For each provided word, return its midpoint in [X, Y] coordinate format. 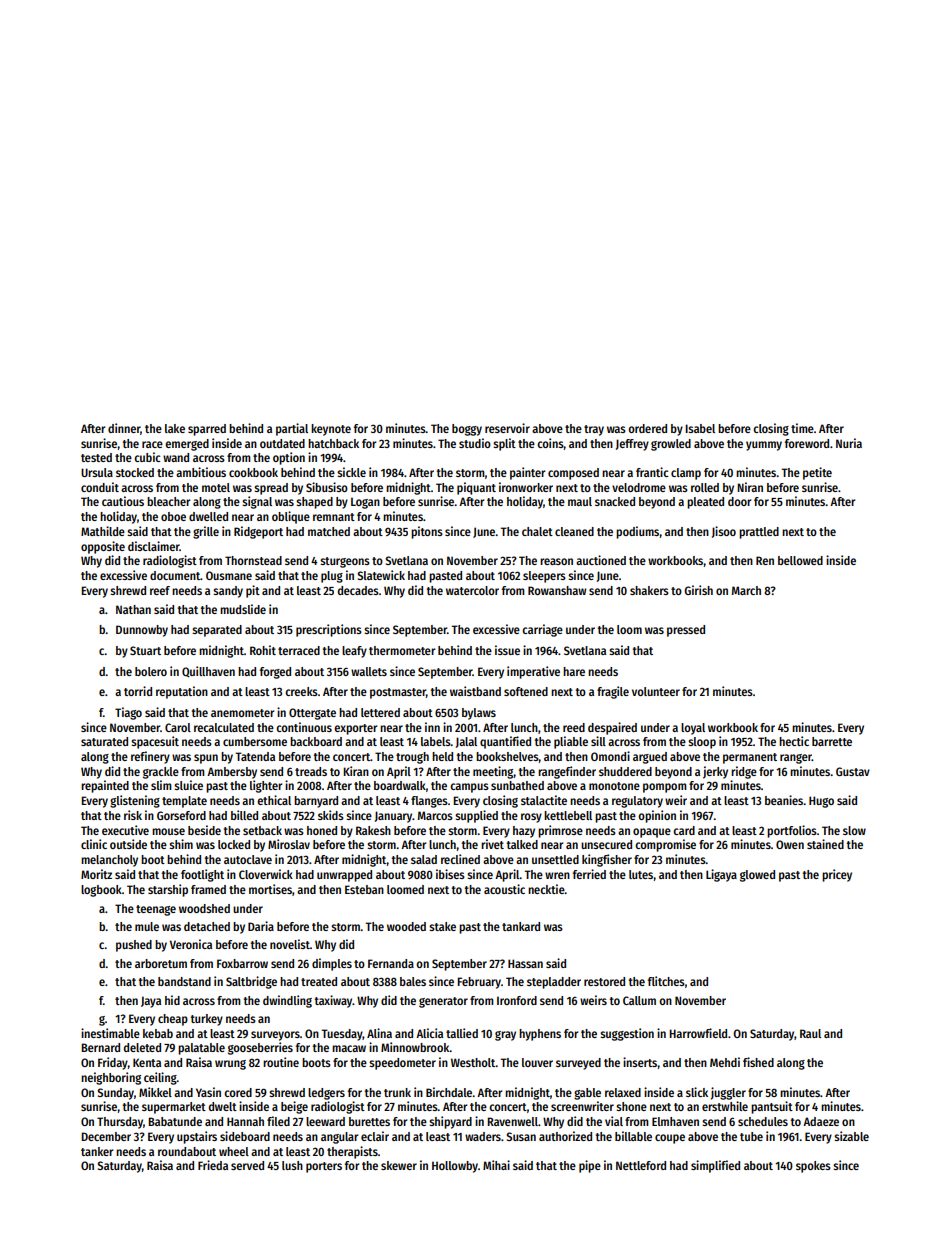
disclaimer [153, 546]
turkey [206, 1020]
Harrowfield [698, 1033]
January [394, 817]
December [106, 1136]
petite [817, 473]
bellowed [800, 560]
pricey [837, 875]
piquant [476, 488]
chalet [537, 531]
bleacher [168, 501]
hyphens [540, 1035]
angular [339, 1138]
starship [168, 890]
